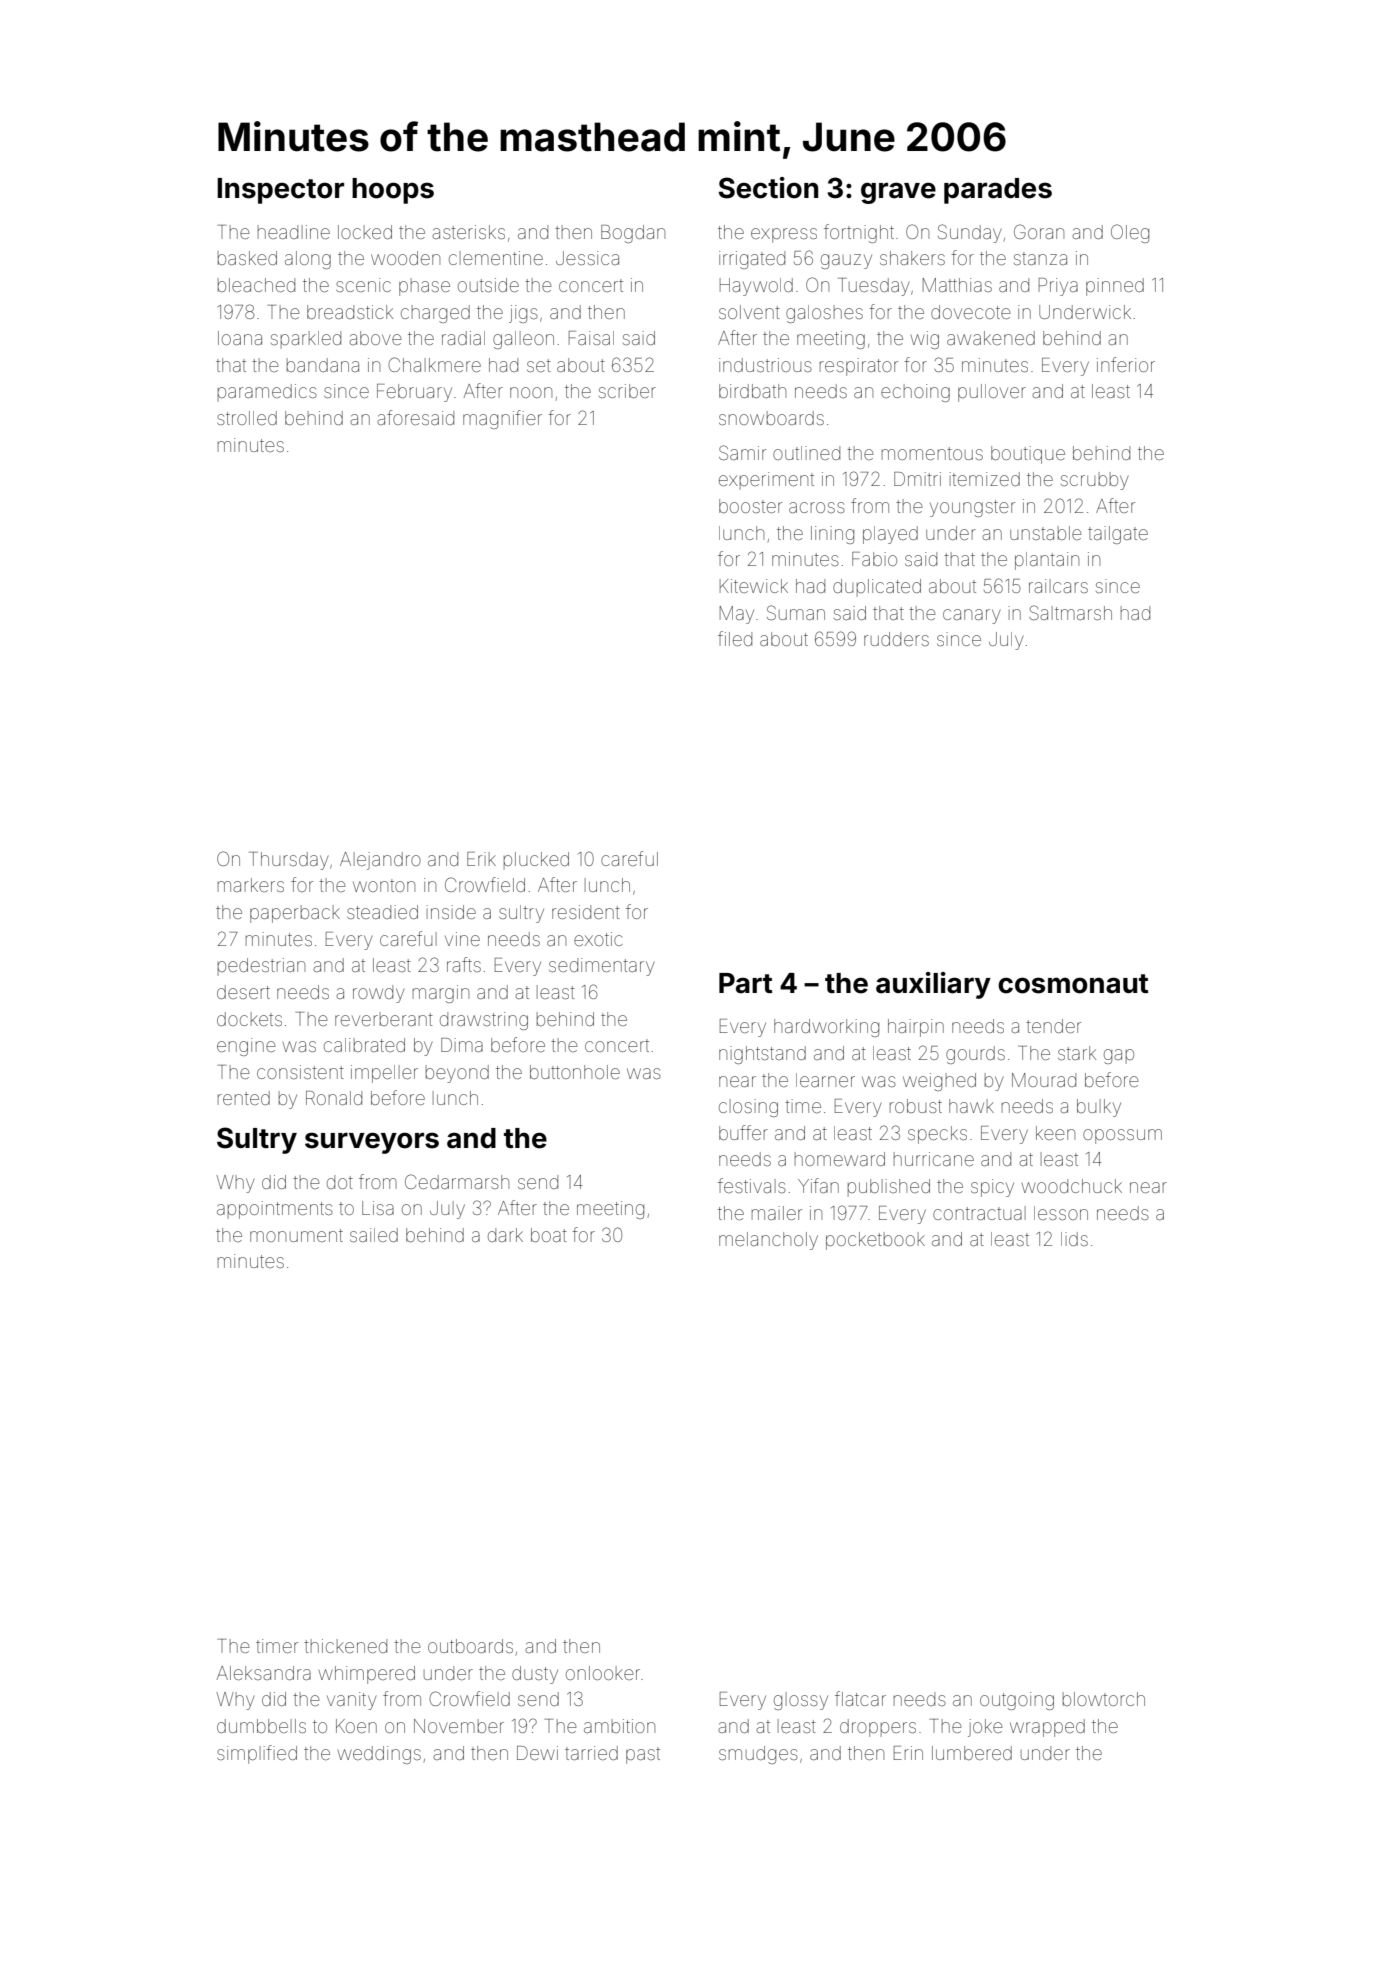 The image size is (1386, 1969). What do you see at coordinates (898, 193) in the page?
I see `grave` at bounding box center [898, 193].
